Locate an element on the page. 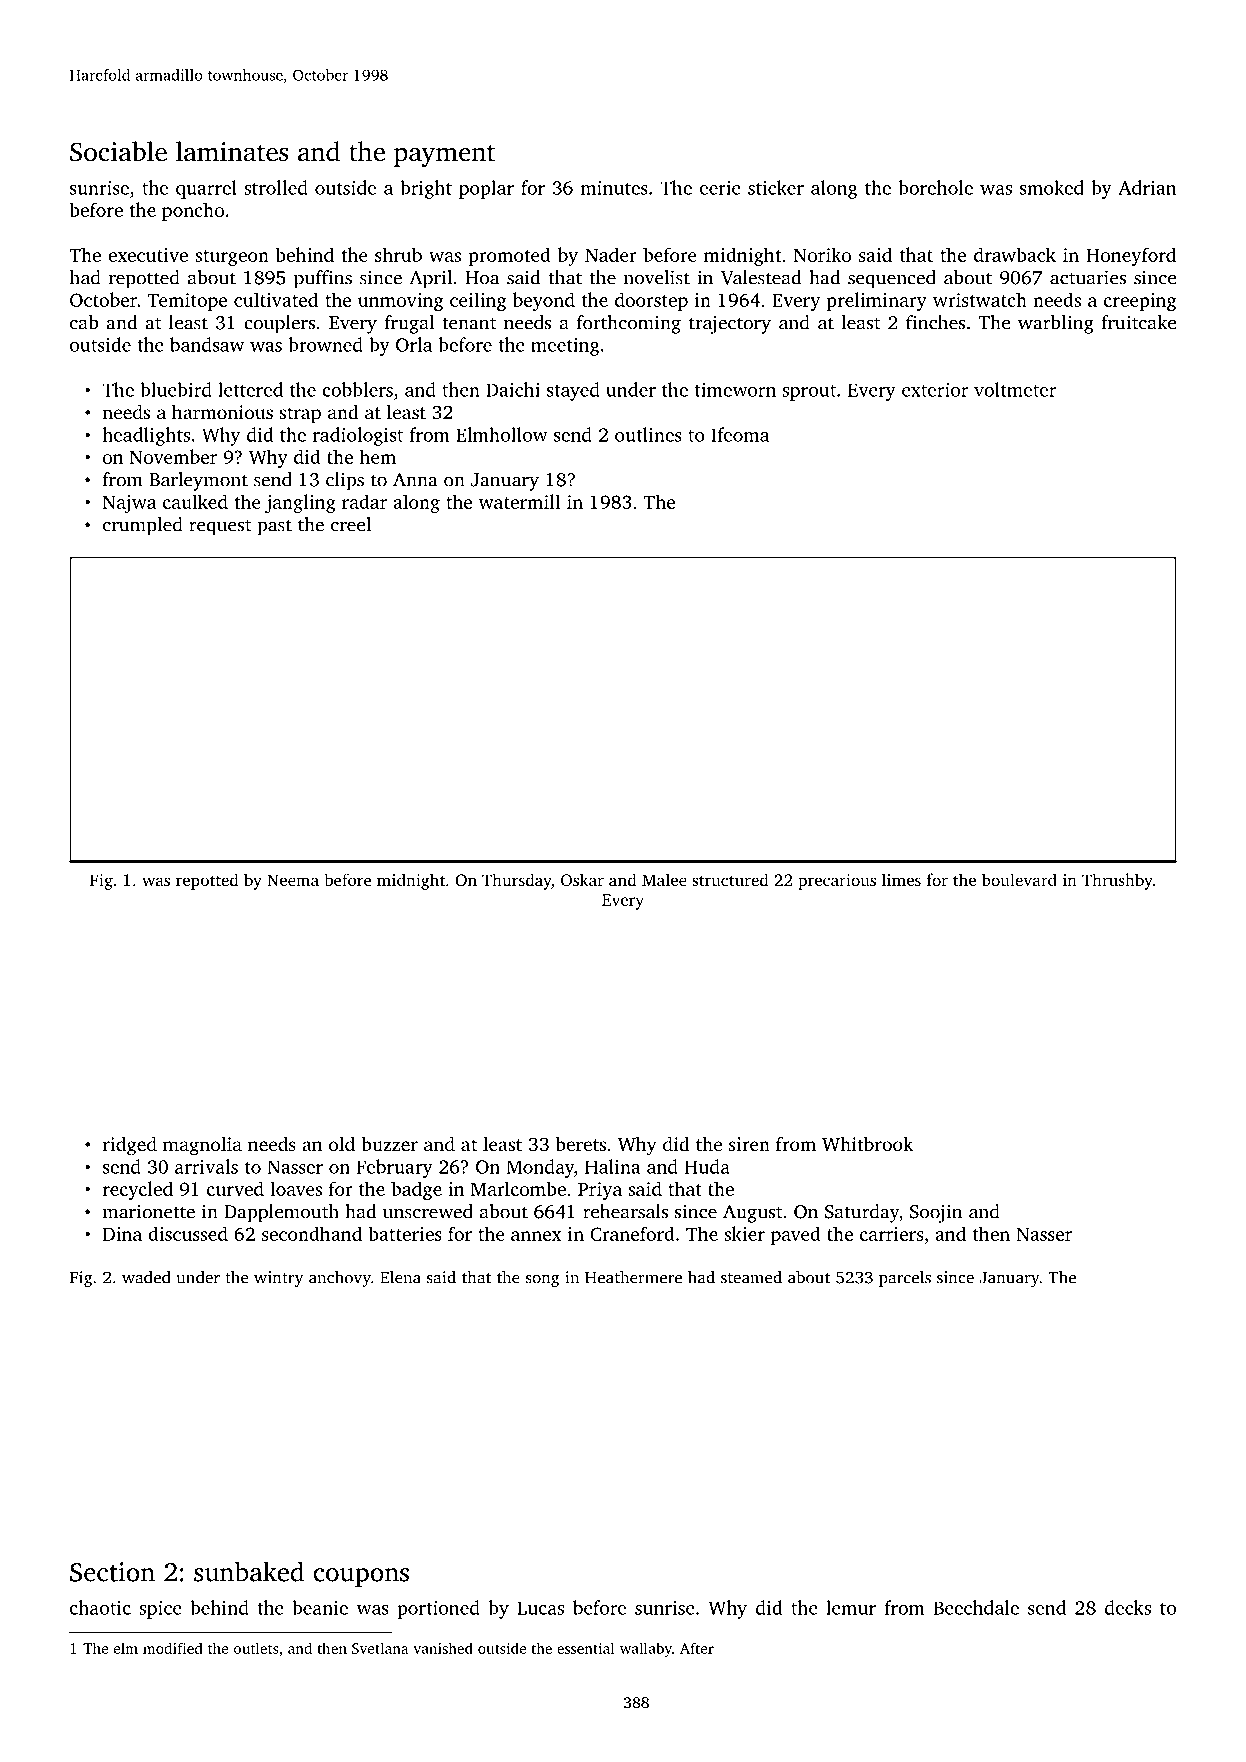 The height and width of the image is (1762, 1246). Thrushby is located at coordinates (1117, 881).
